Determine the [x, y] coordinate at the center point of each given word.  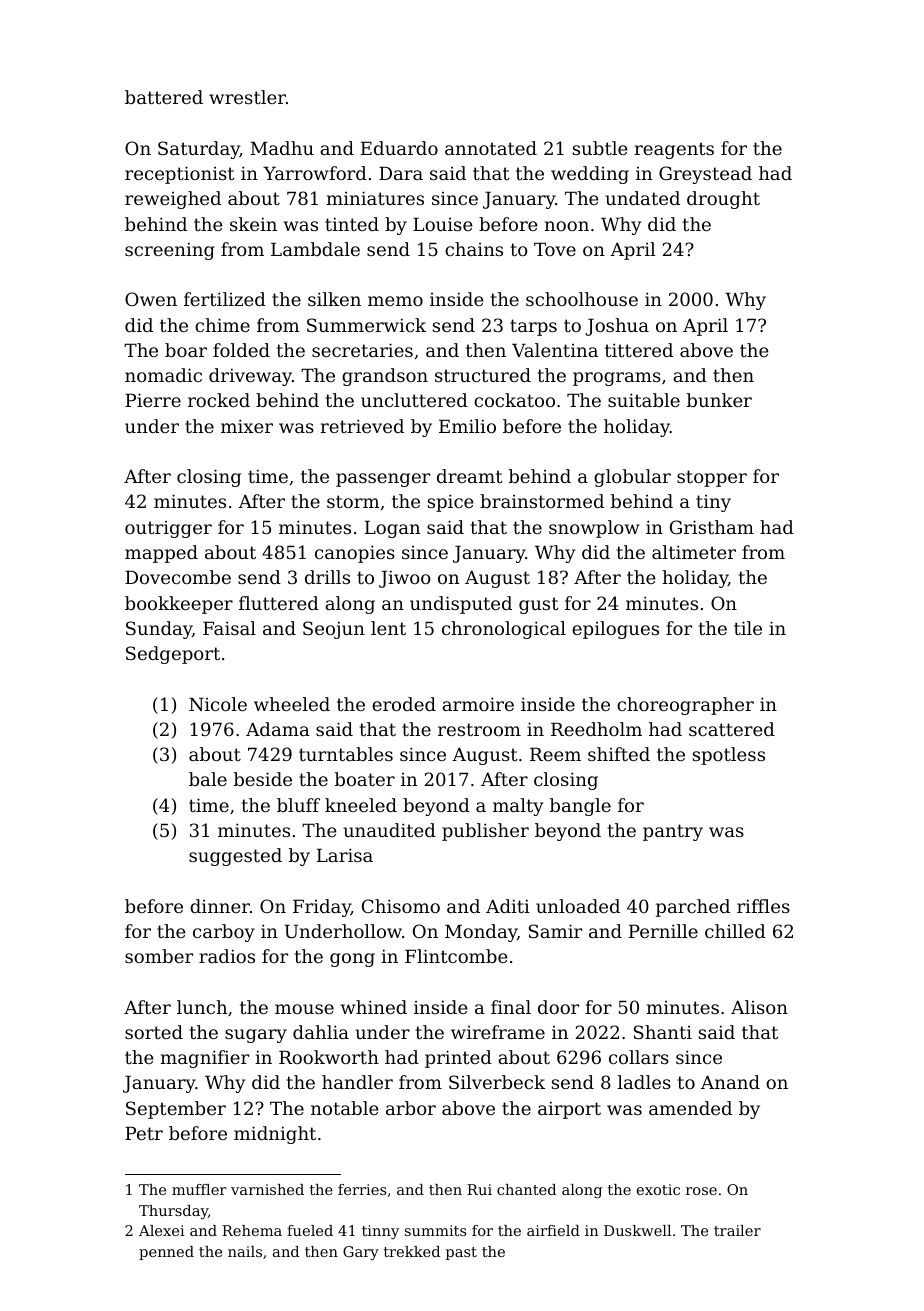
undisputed [461, 605]
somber [159, 956]
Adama [278, 729]
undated [642, 198]
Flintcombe [456, 956]
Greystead [705, 175]
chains [474, 249]
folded [241, 350]
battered [164, 97]
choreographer [685, 706]
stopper [712, 478]
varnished [267, 1189]
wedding [590, 175]
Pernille [663, 931]
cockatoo [514, 400]
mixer [247, 426]
